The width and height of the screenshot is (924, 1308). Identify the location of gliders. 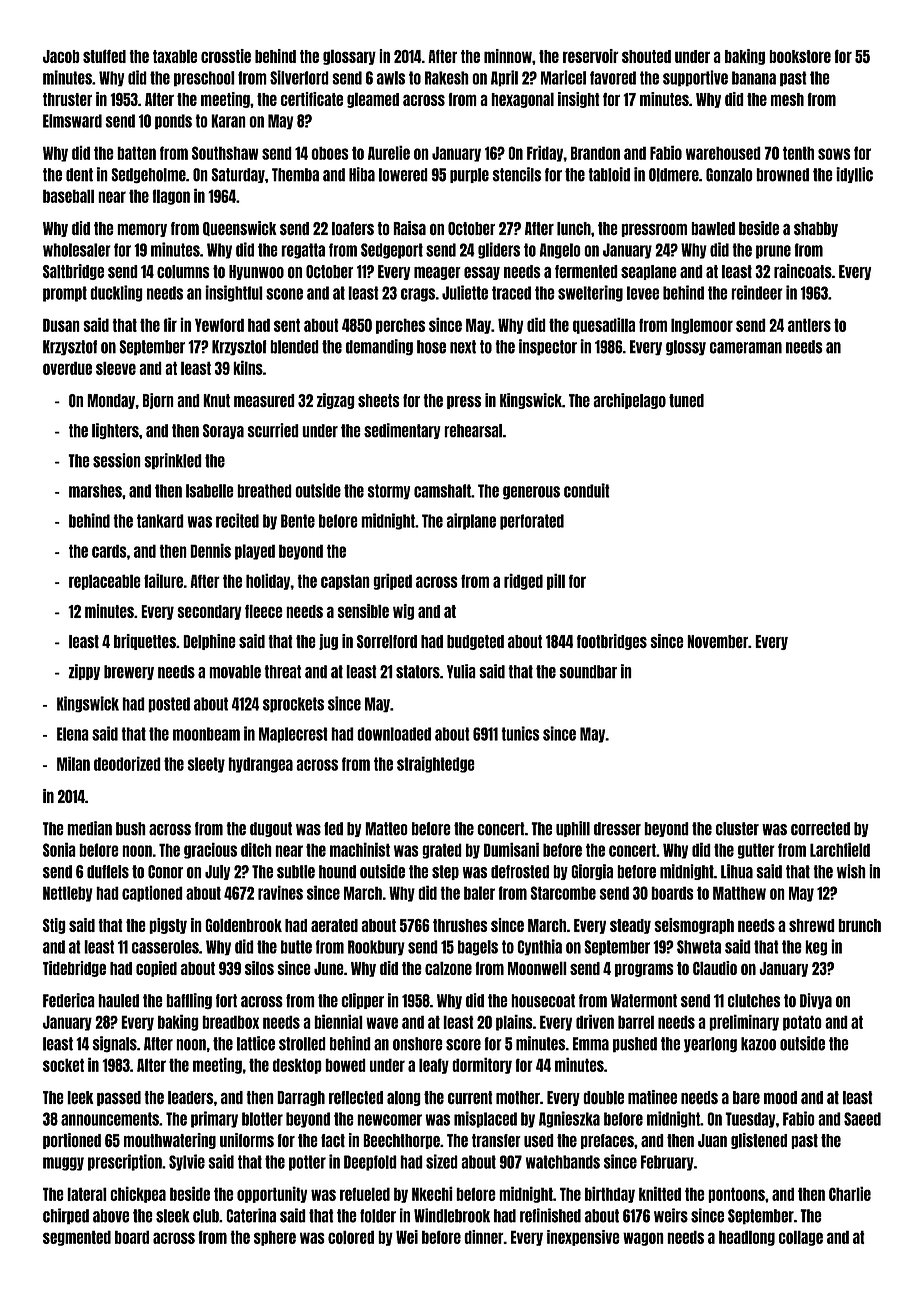
(499, 250).
